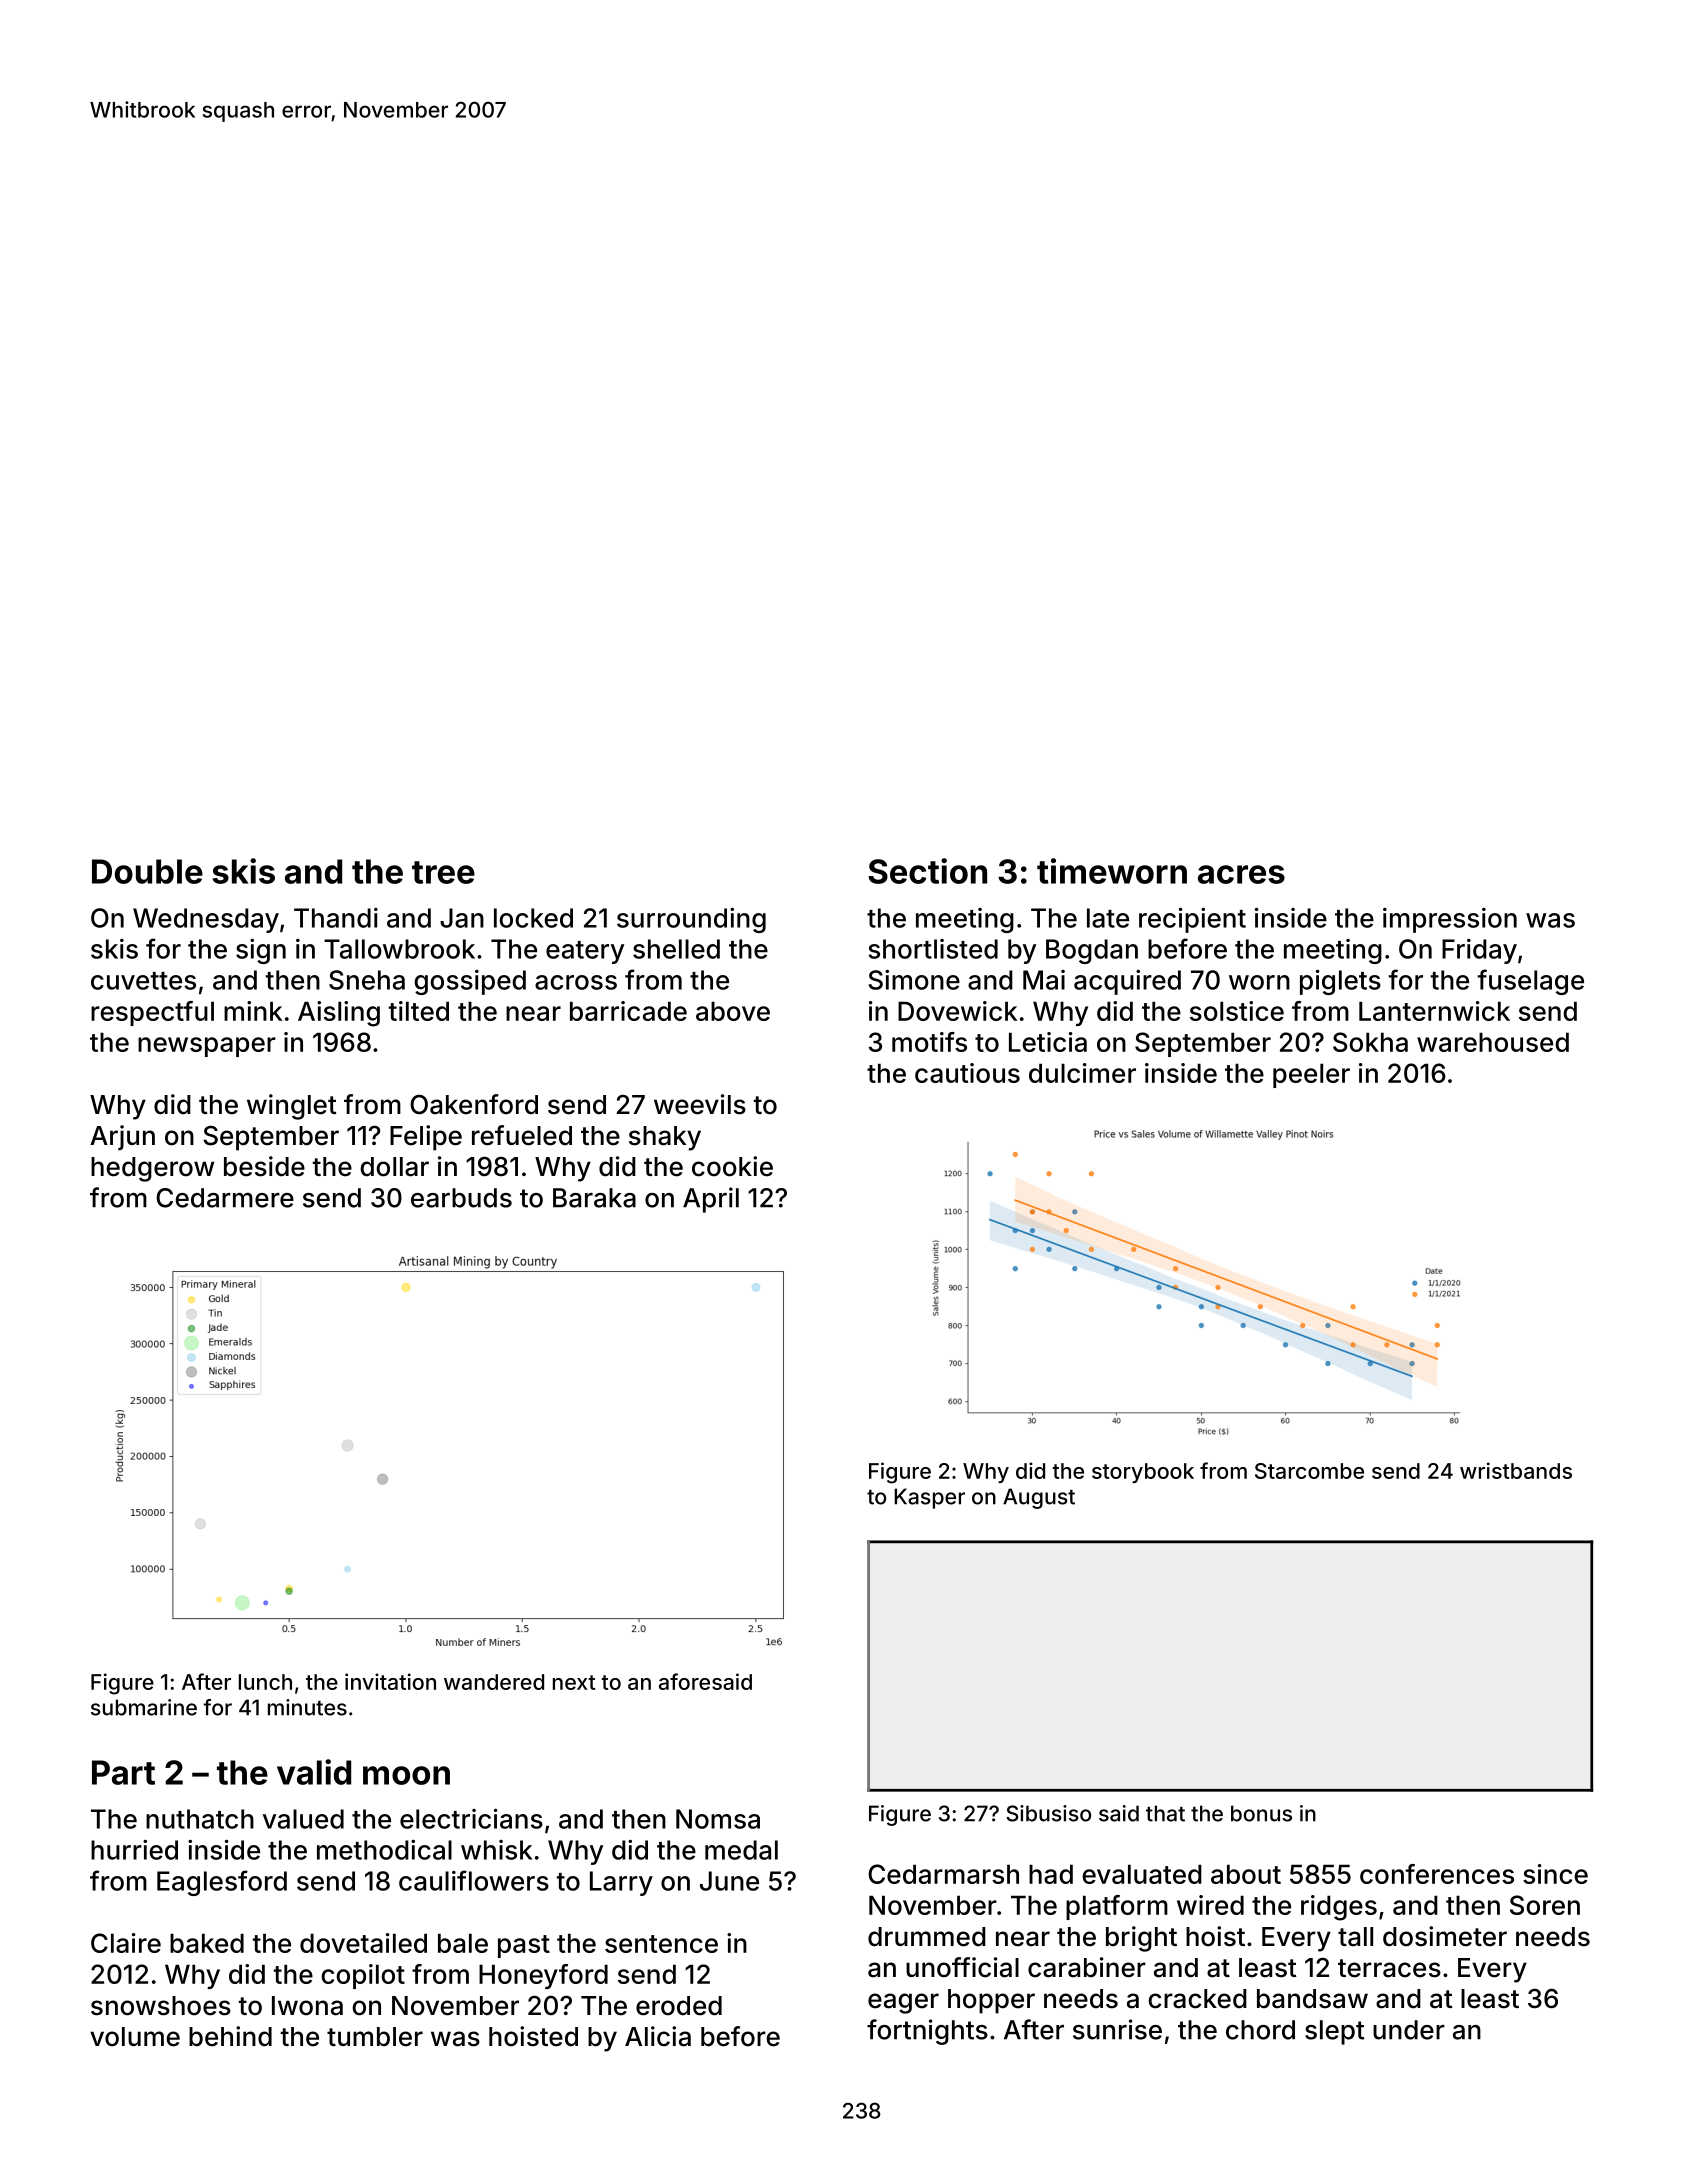 The height and width of the image is (2178, 1683). What do you see at coordinates (144, 1707) in the image?
I see `submarine` at bounding box center [144, 1707].
